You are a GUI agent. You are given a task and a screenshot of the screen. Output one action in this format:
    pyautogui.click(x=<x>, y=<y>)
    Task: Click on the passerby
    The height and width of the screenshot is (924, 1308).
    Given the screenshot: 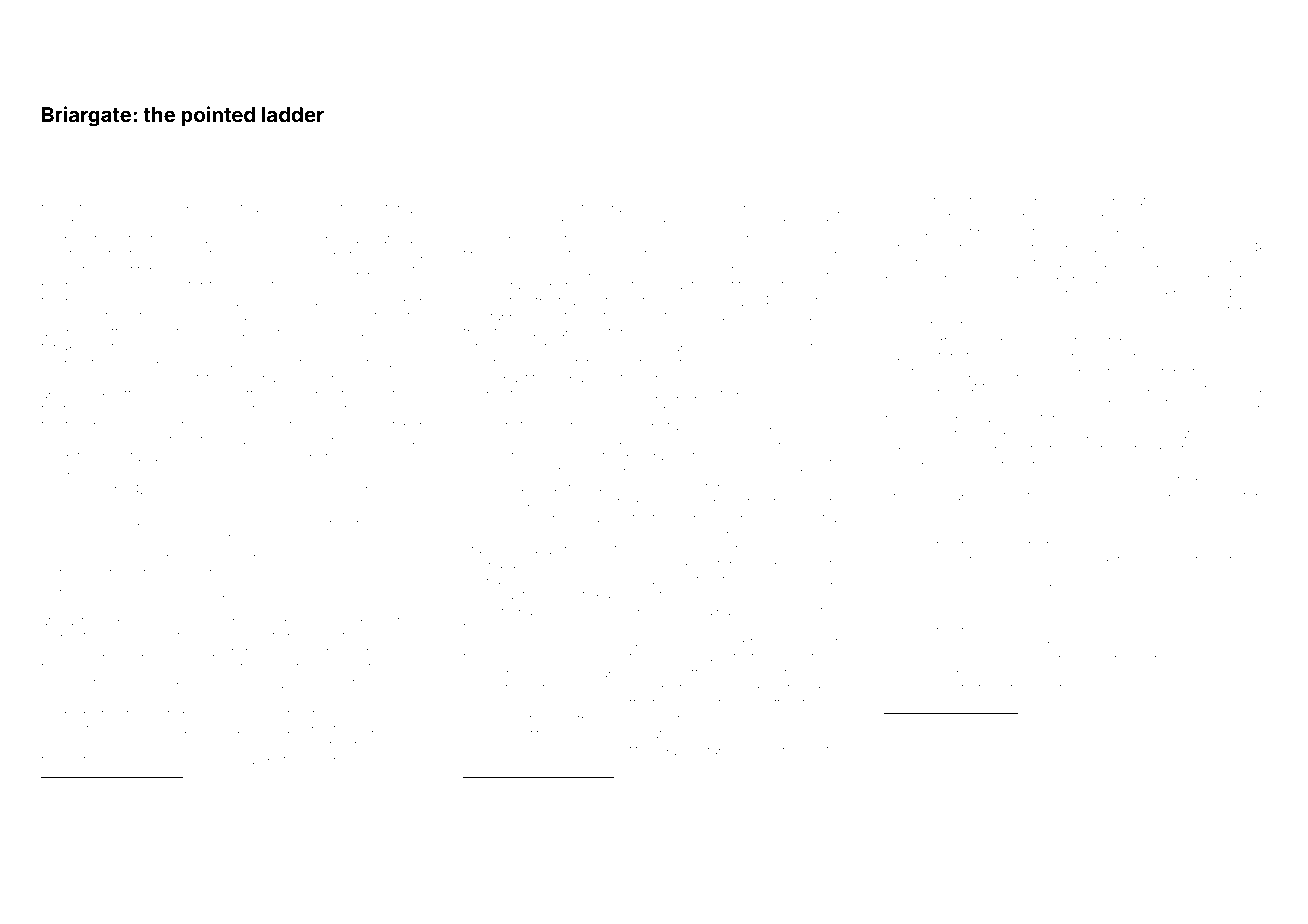 What is the action you would take?
    pyautogui.click(x=913, y=219)
